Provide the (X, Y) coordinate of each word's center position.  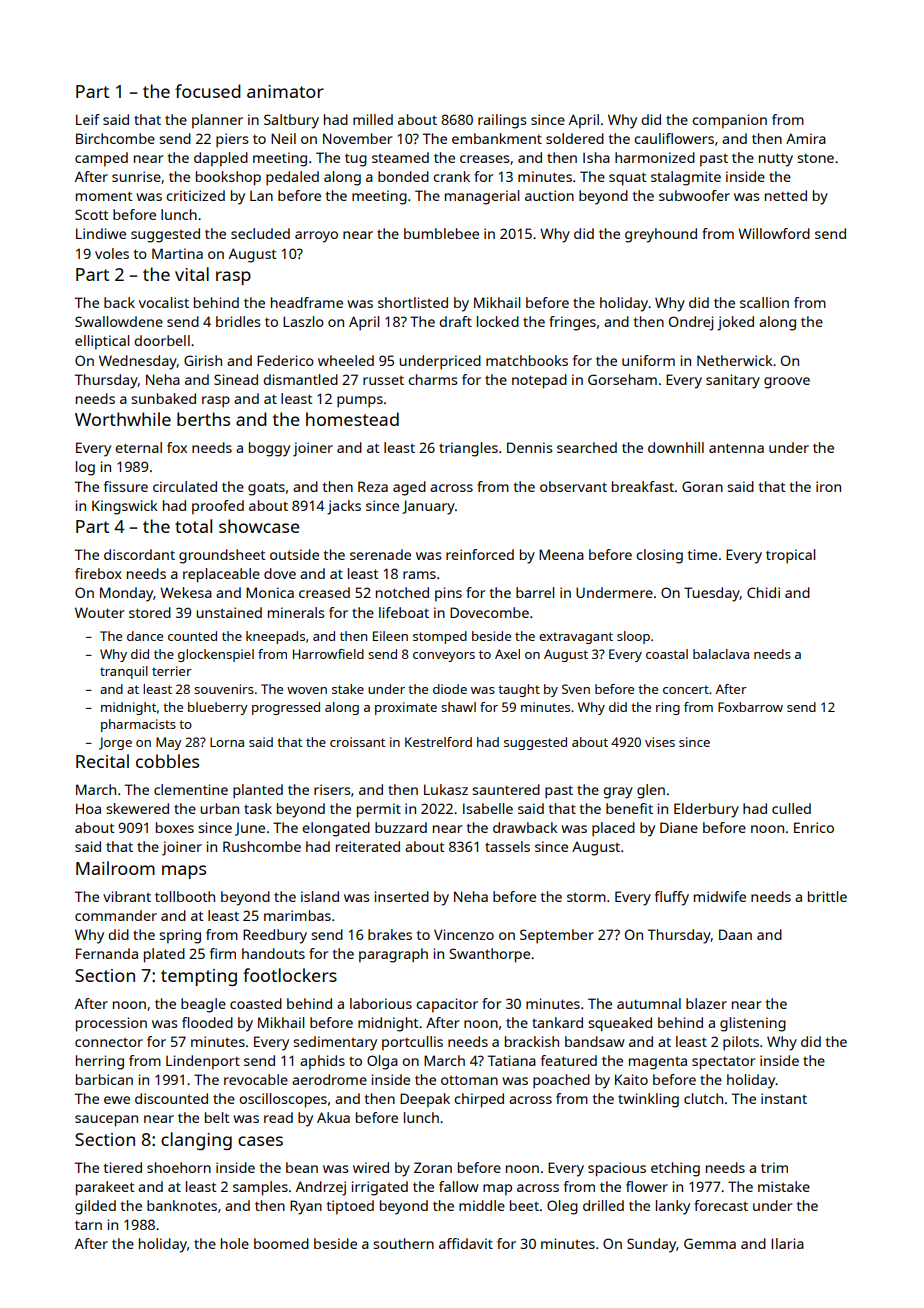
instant (784, 1098)
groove (787, 383)
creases (485, 159)
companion (729, 121)
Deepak (425, 1100)
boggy (269, 449)
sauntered (506, 789)
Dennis (530, 447)
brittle (827, 896)
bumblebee (441, 233)
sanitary (733, 381)
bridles (238, 321)
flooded (207, 1022)
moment (104, 196)
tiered (123, 1167)
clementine (191, 789)
